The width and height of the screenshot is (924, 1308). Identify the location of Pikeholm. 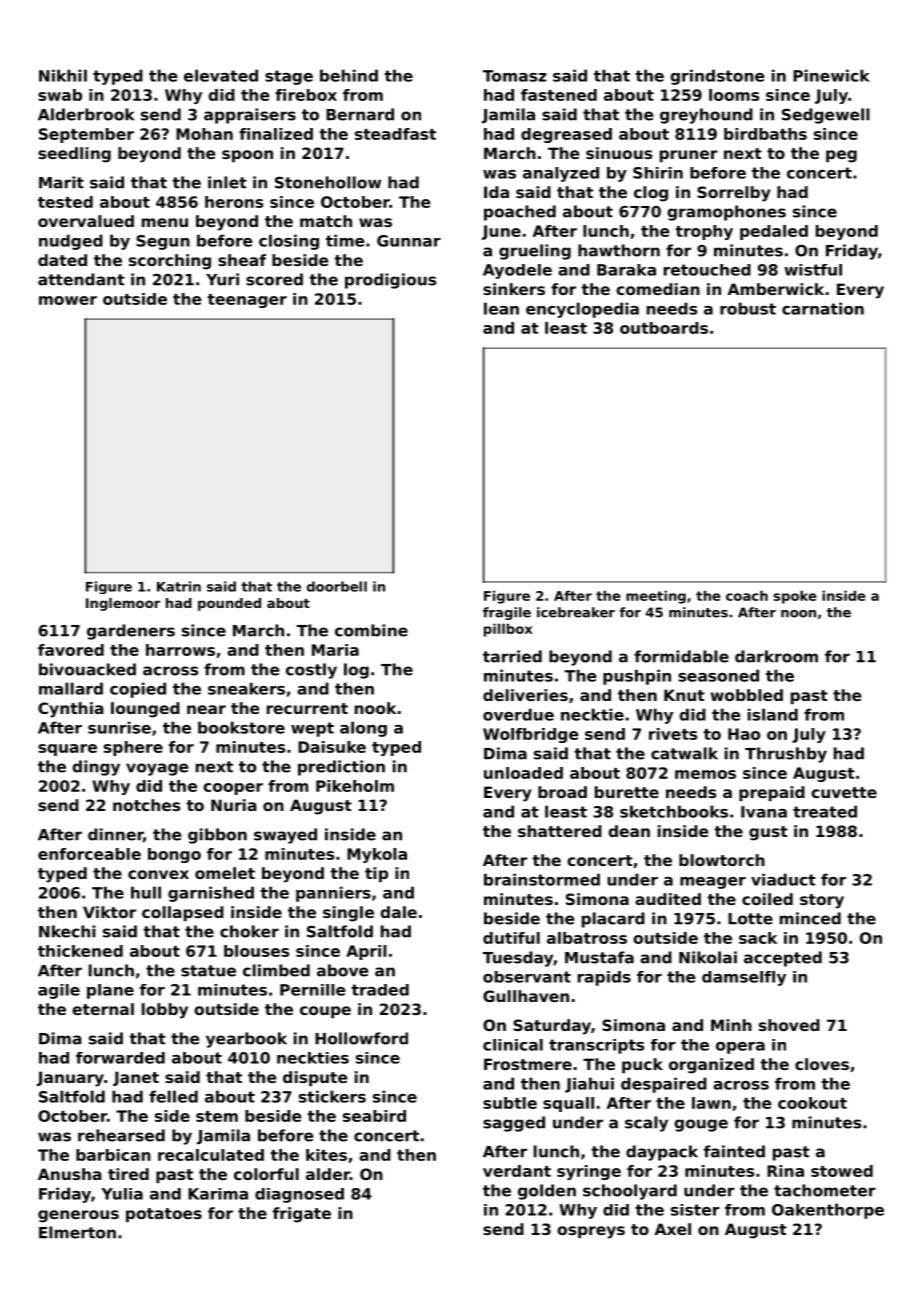
(355, 786).
